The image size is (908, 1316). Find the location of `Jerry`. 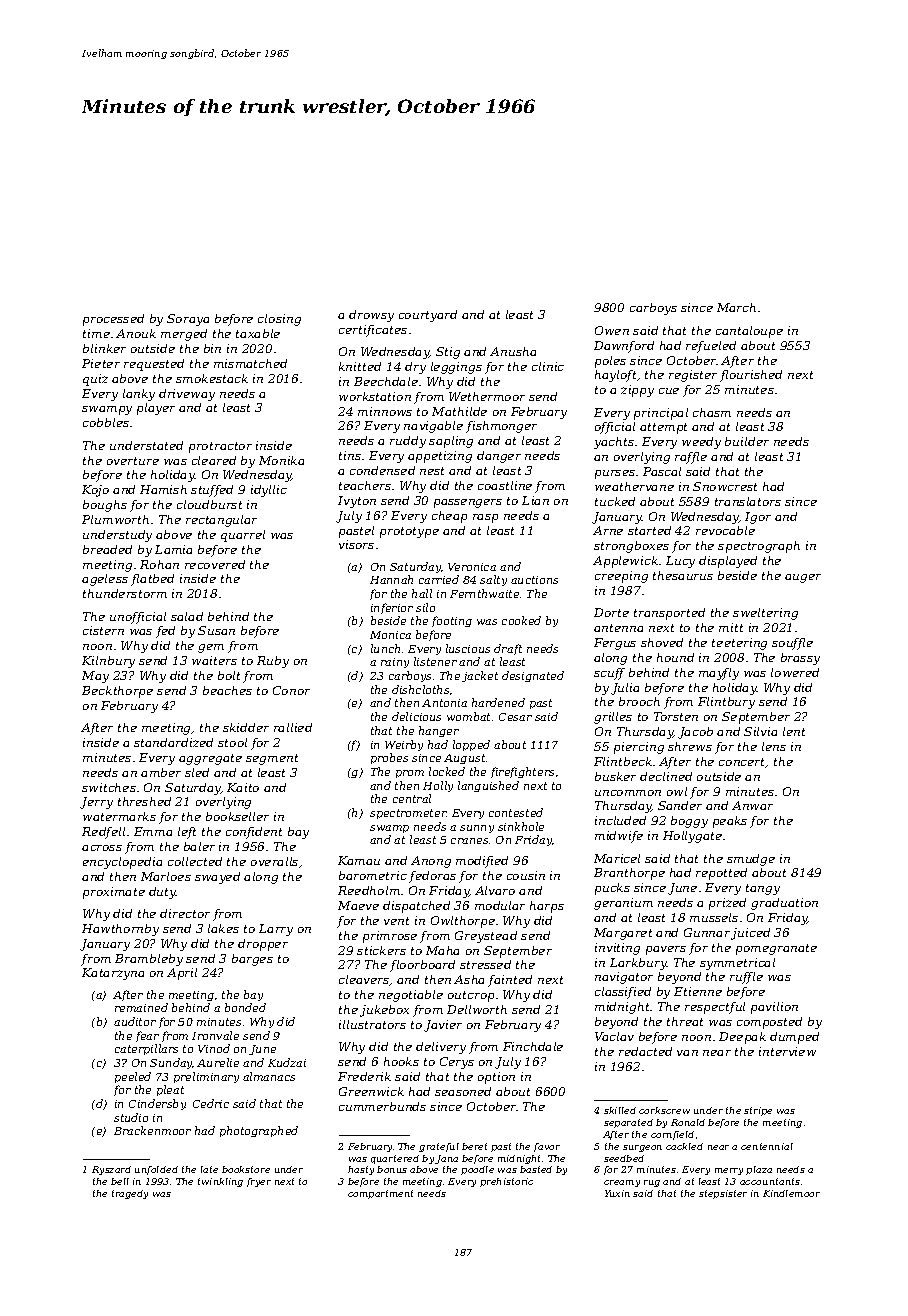

Jerry is located at coordinates (96, 803).
